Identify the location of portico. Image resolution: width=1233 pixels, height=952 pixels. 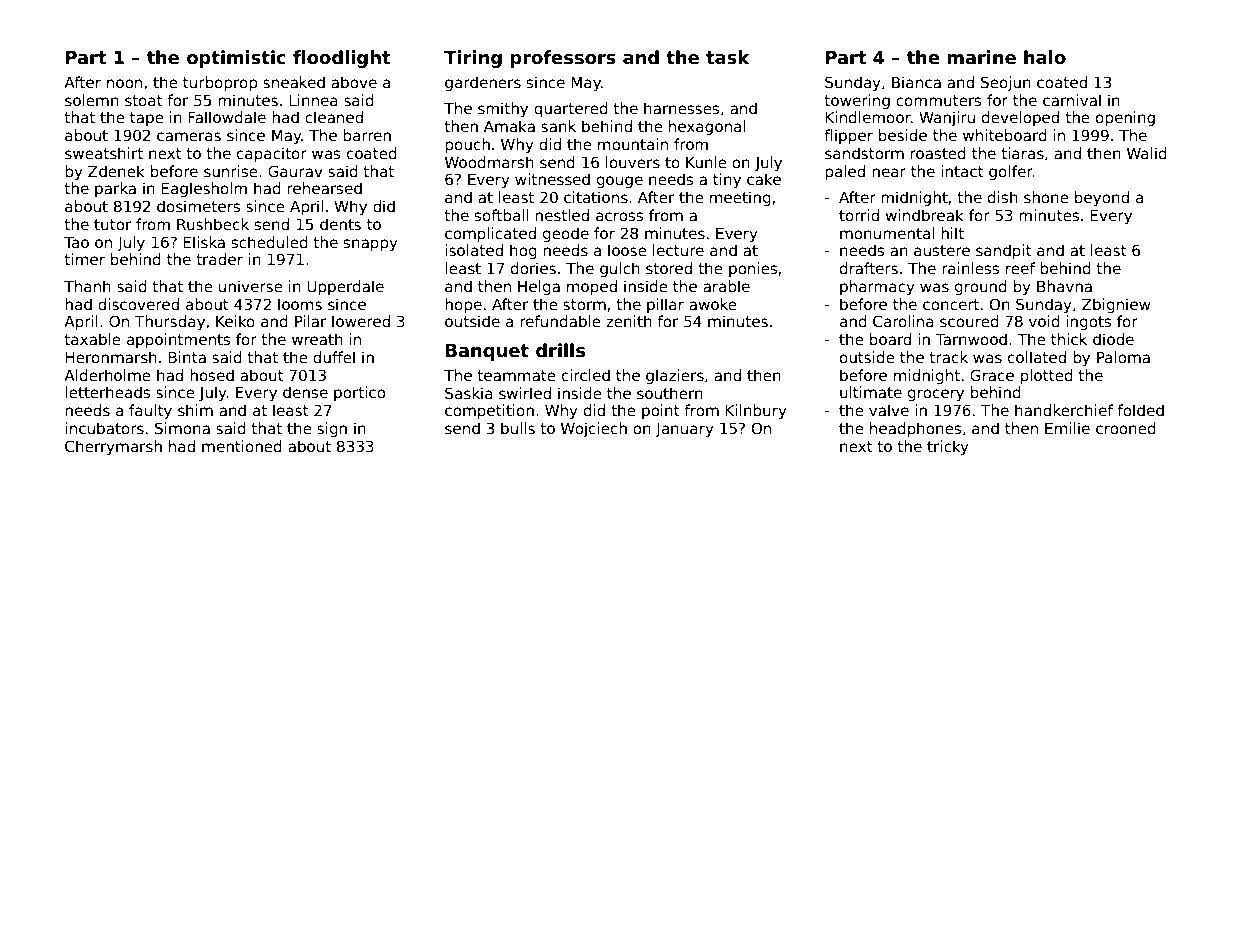
(359, 393).
